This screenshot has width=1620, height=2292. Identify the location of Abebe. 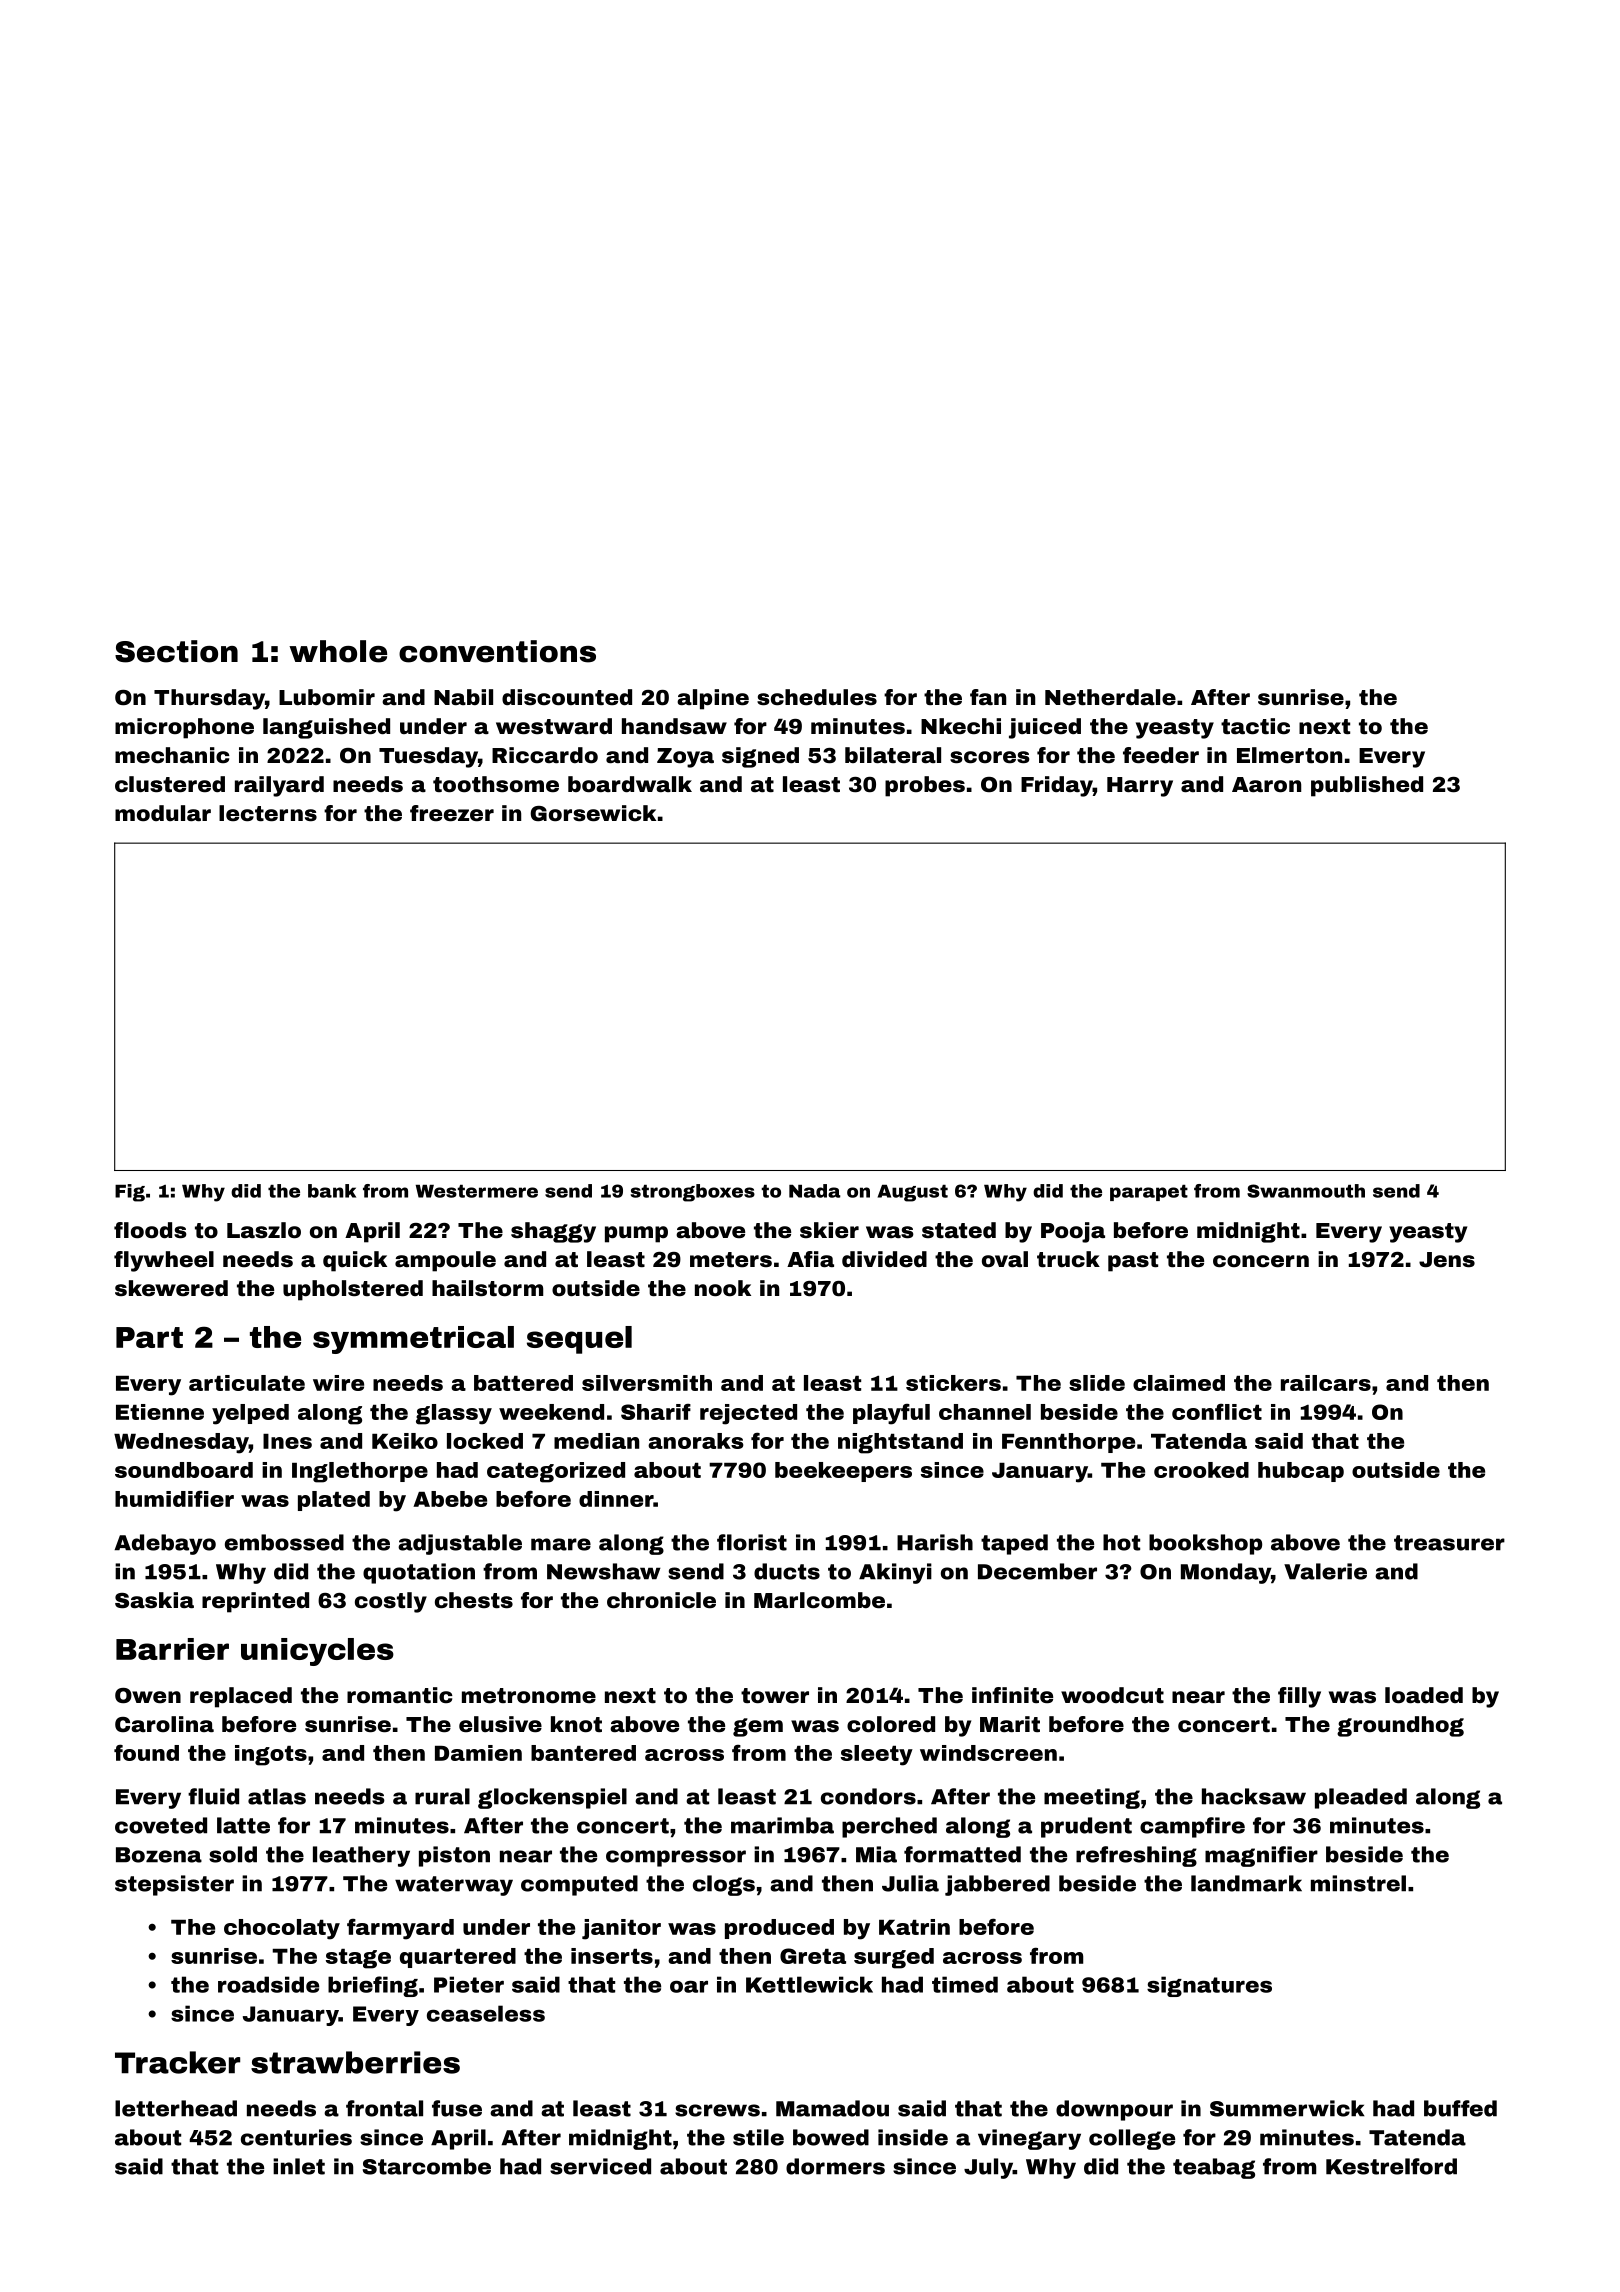
(450, 1499).
